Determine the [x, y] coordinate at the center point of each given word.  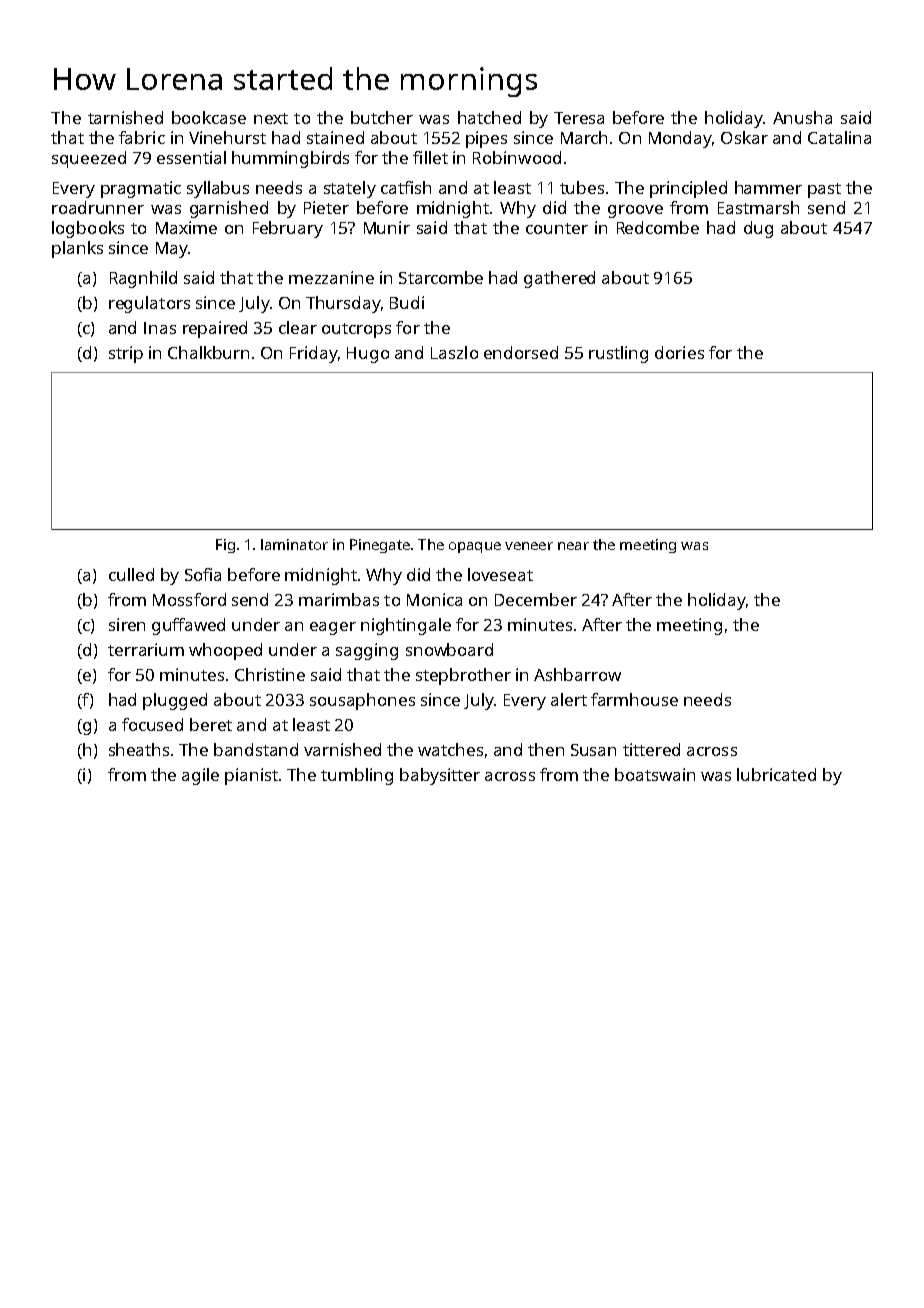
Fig [225, 546]
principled [688, 189]
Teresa [579, 118]
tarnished [125, 117]
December [536, 599]
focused [152, 724]
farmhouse [634, 699]
